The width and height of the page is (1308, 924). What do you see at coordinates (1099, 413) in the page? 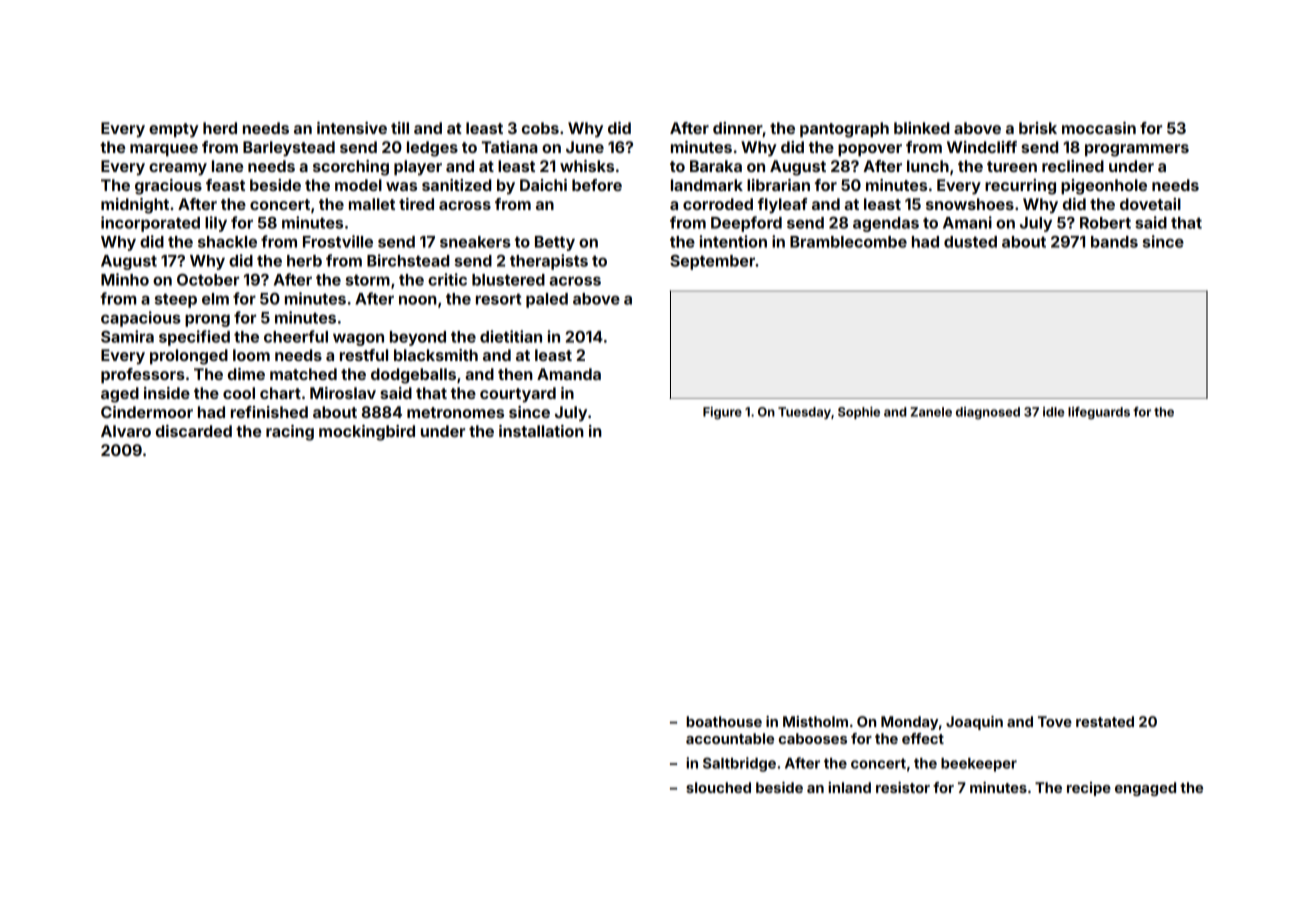
I see `lifeguards` at bounding box center [1099, 413].
